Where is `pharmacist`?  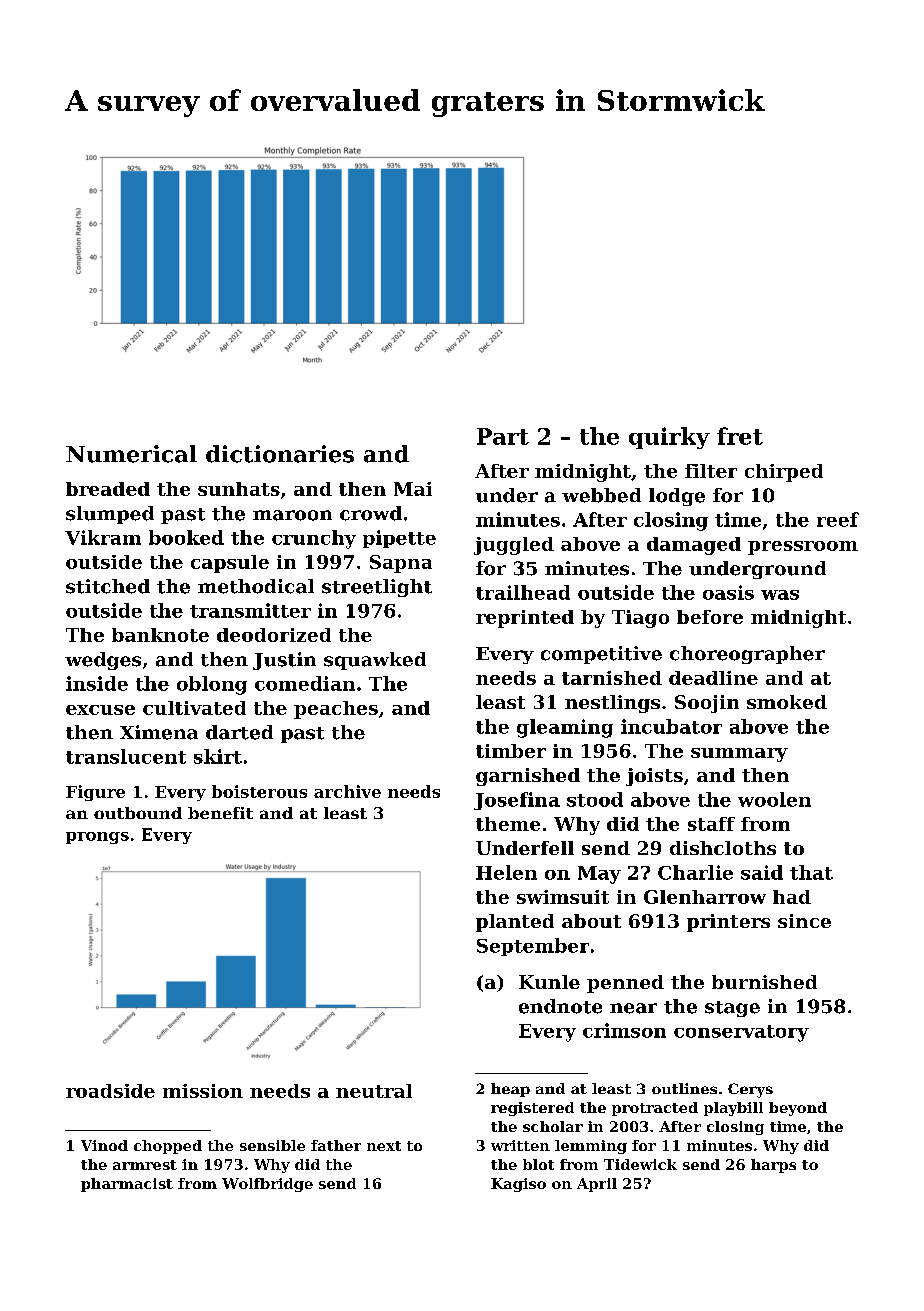 pharmacist is located at coordinates (127, 1185).
